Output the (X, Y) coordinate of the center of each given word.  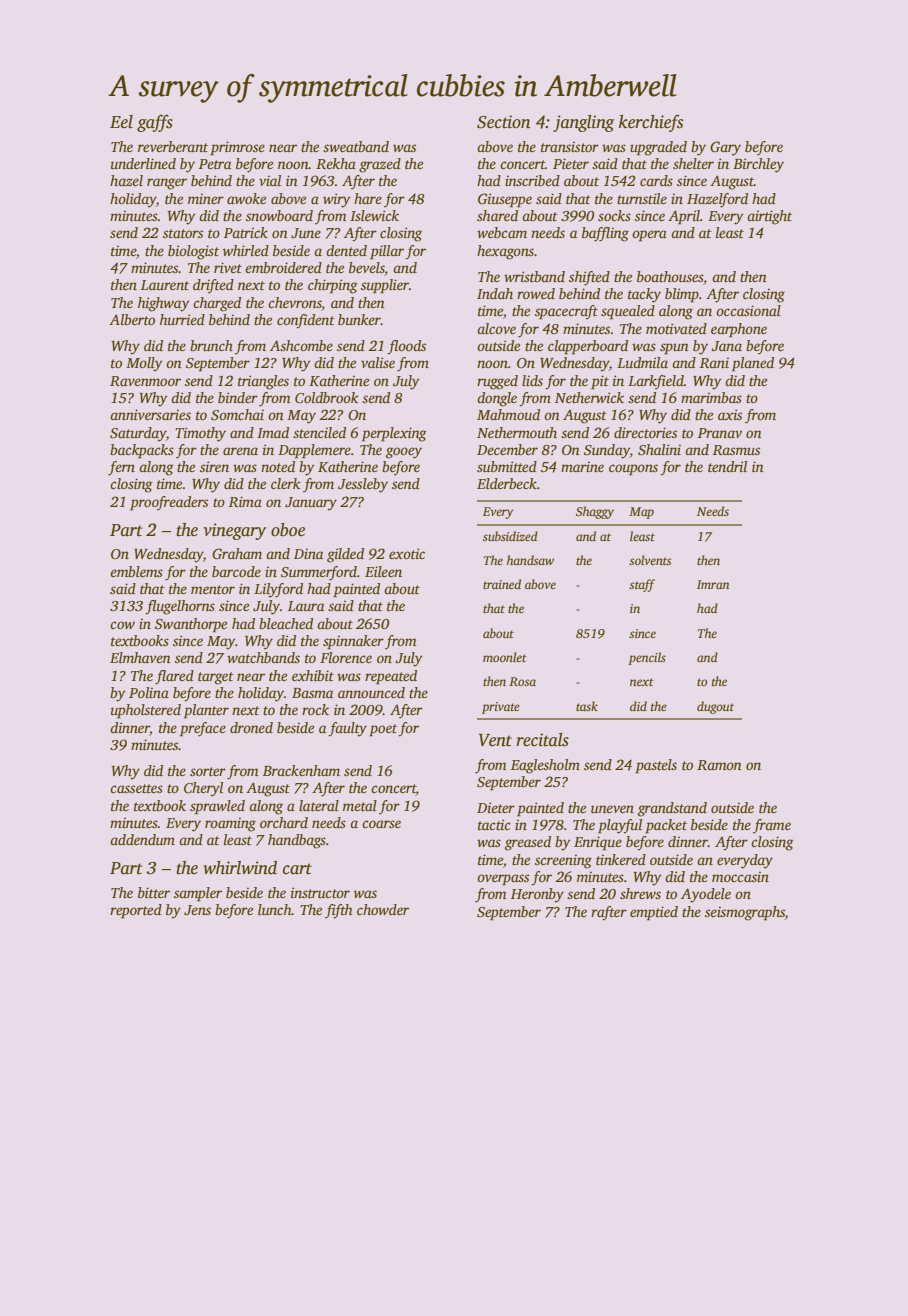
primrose (237, 148)
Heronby (537, 895)
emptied (654, 913)
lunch (275, 909)
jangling (583, 123)
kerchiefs (651, 123)
